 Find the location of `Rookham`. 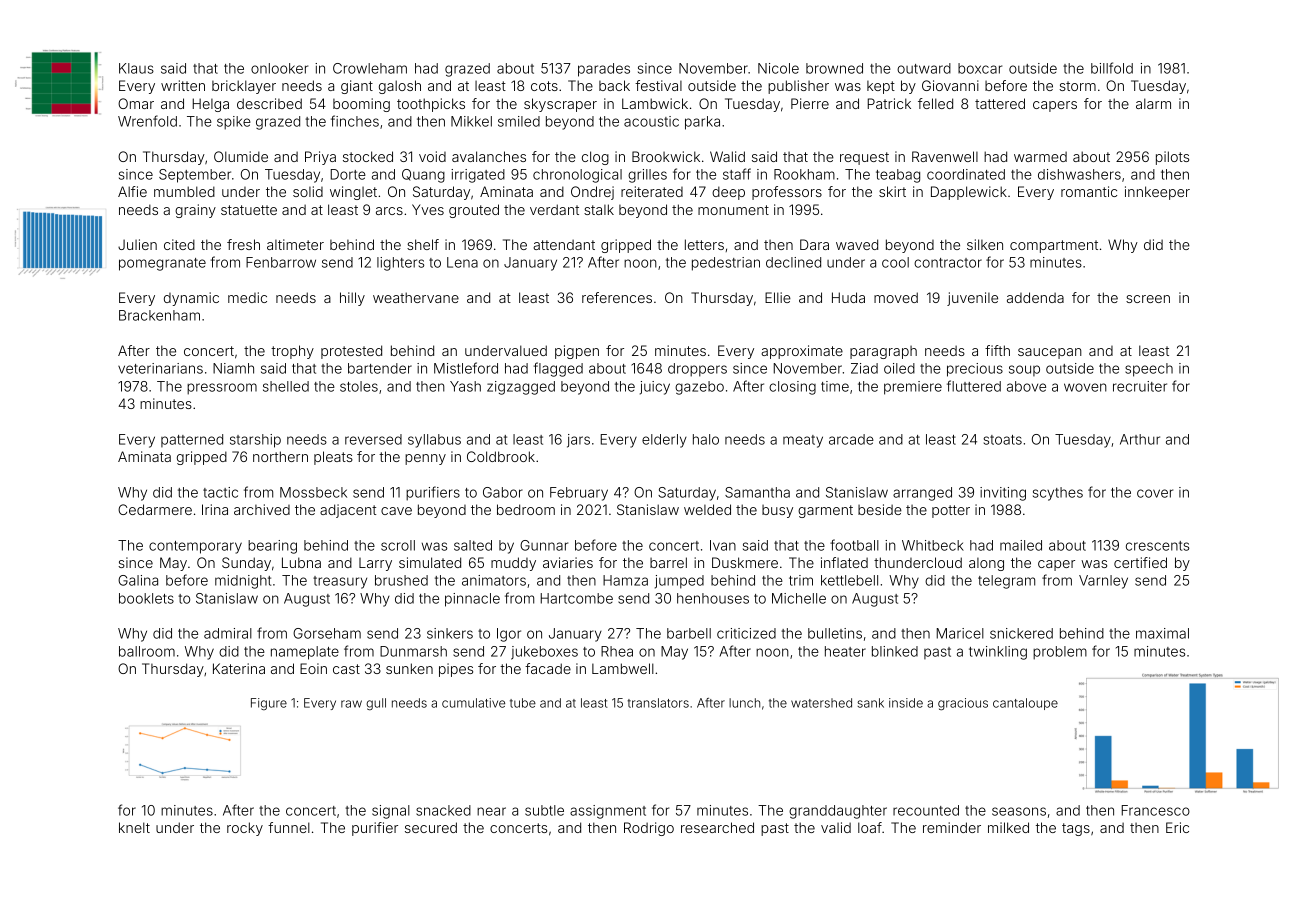

Rookham is located at coordinates (804, 174).
